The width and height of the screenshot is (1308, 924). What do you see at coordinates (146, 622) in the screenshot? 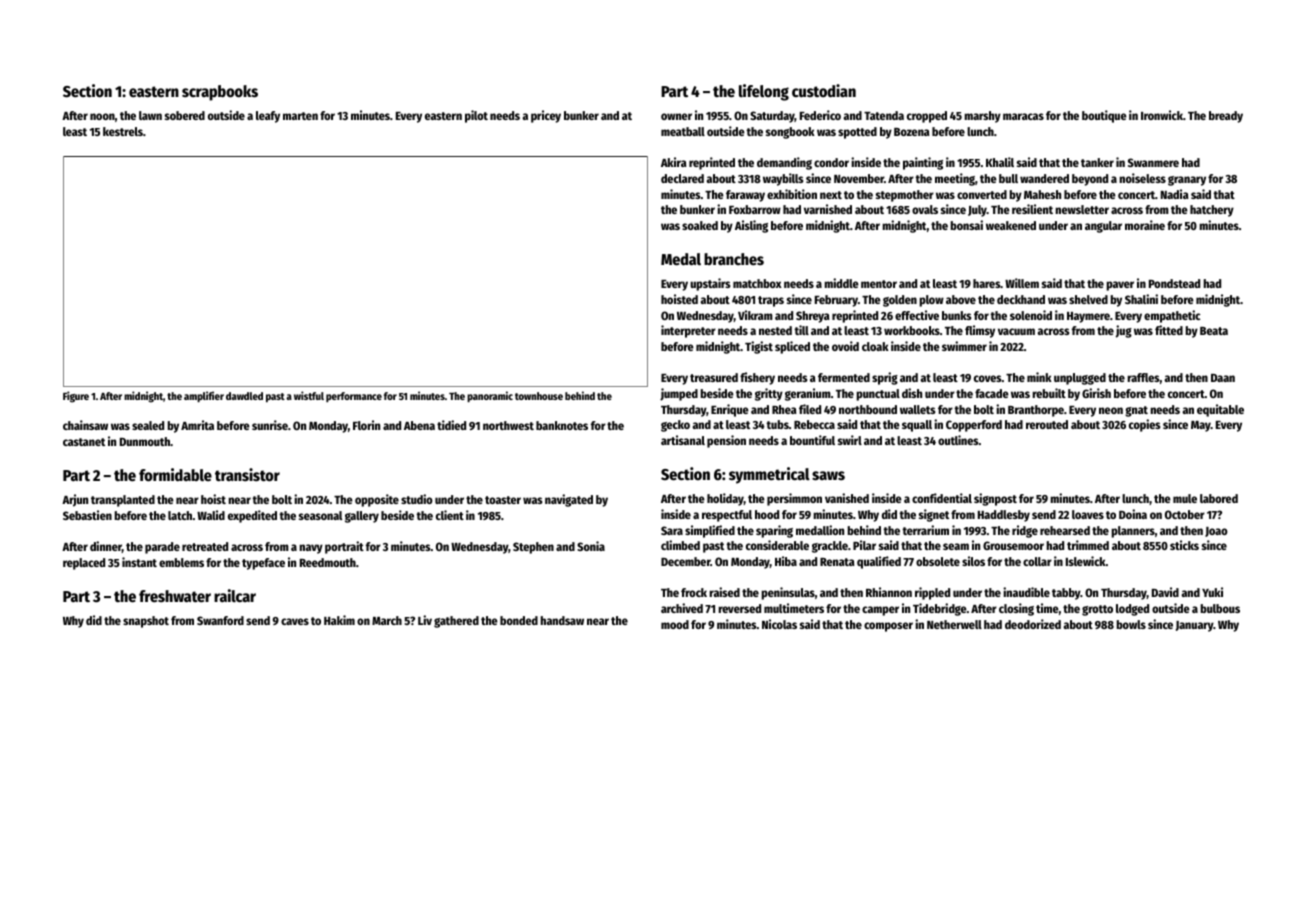
I see `snapshot` at bounding box center [146, 622].
